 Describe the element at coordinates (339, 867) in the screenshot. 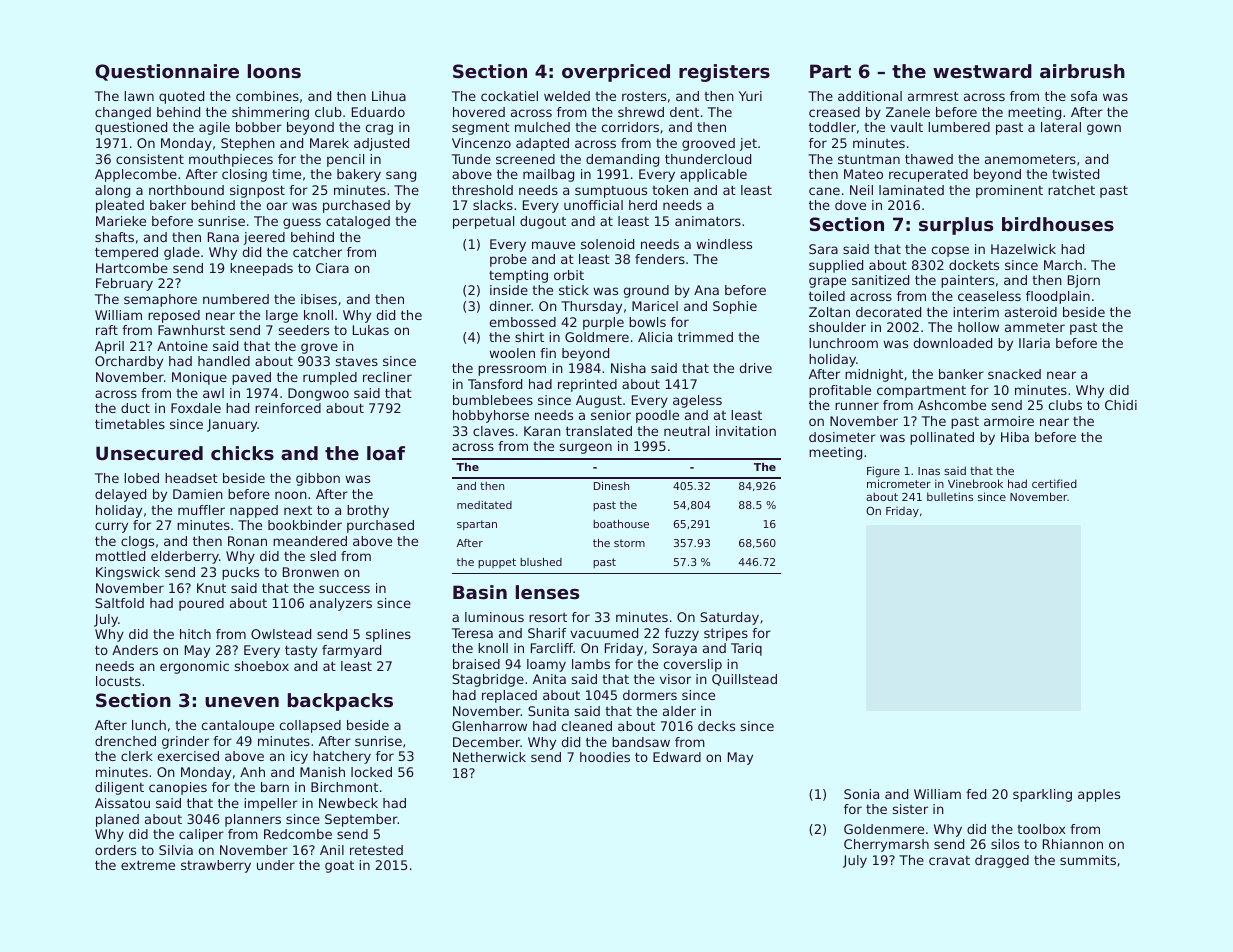

I see `goat` at that location.
